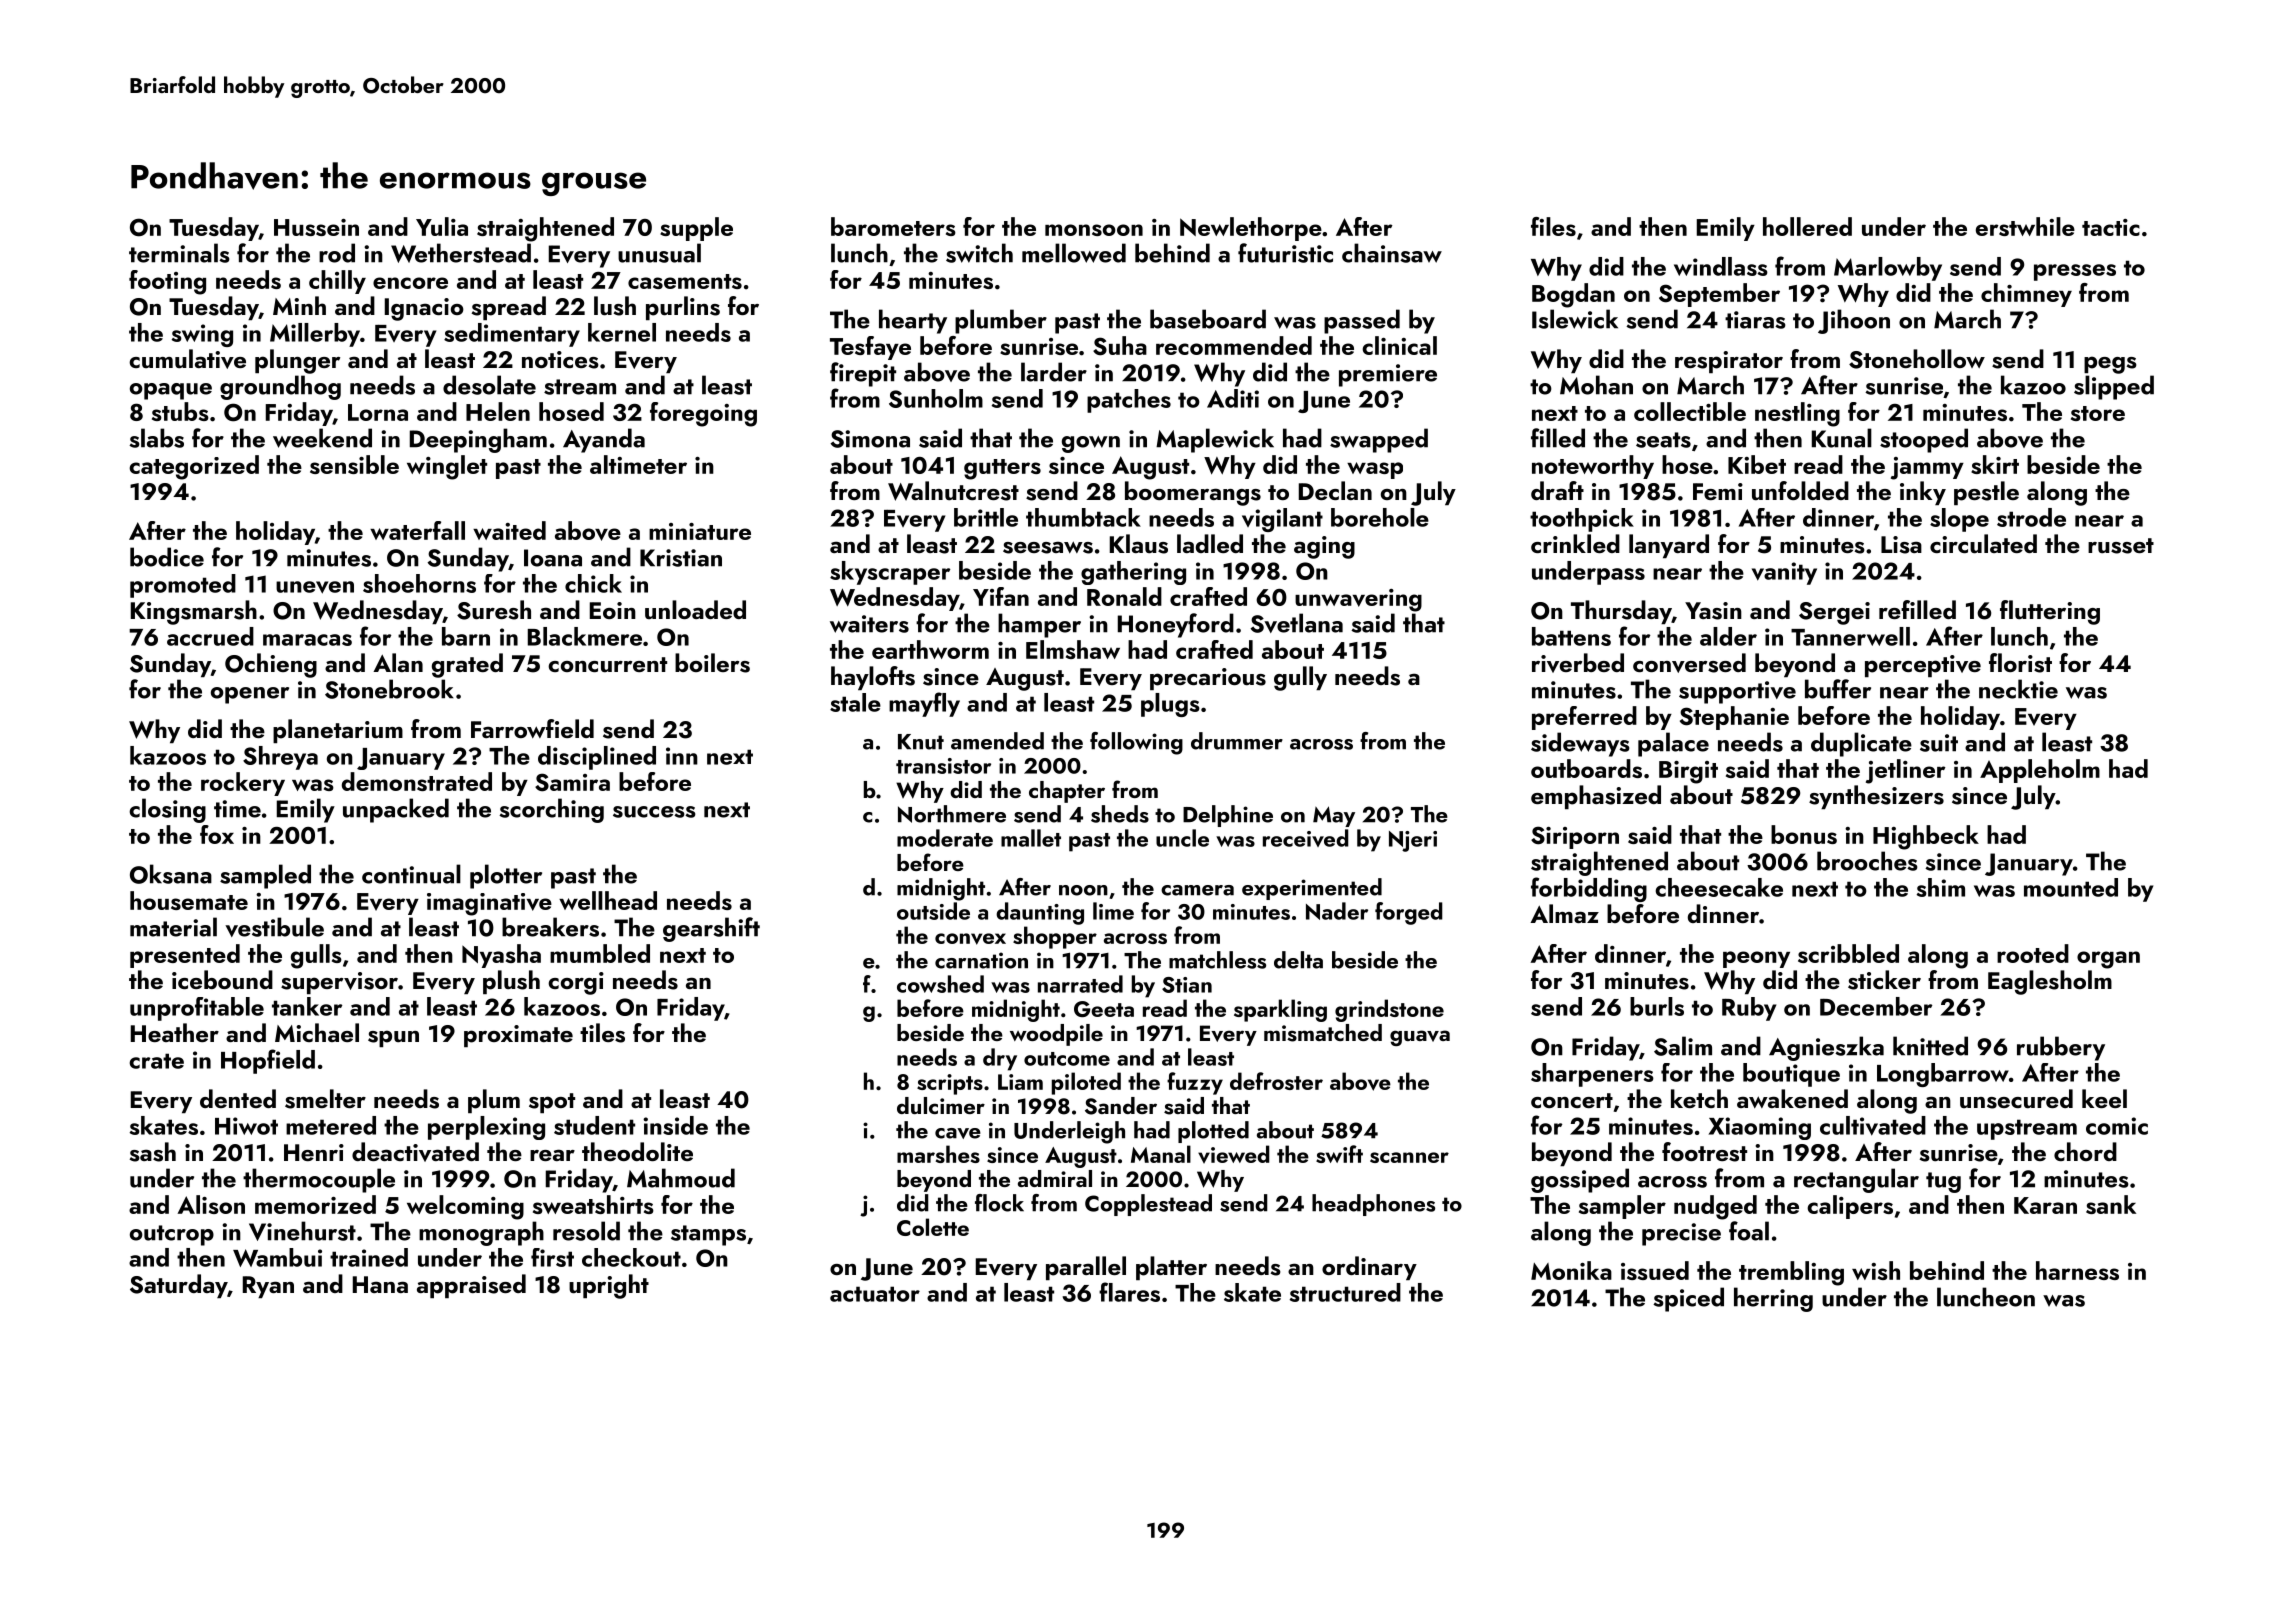 The image size is (2292, 1620). I want to click on larder, so click(1054, 372).
